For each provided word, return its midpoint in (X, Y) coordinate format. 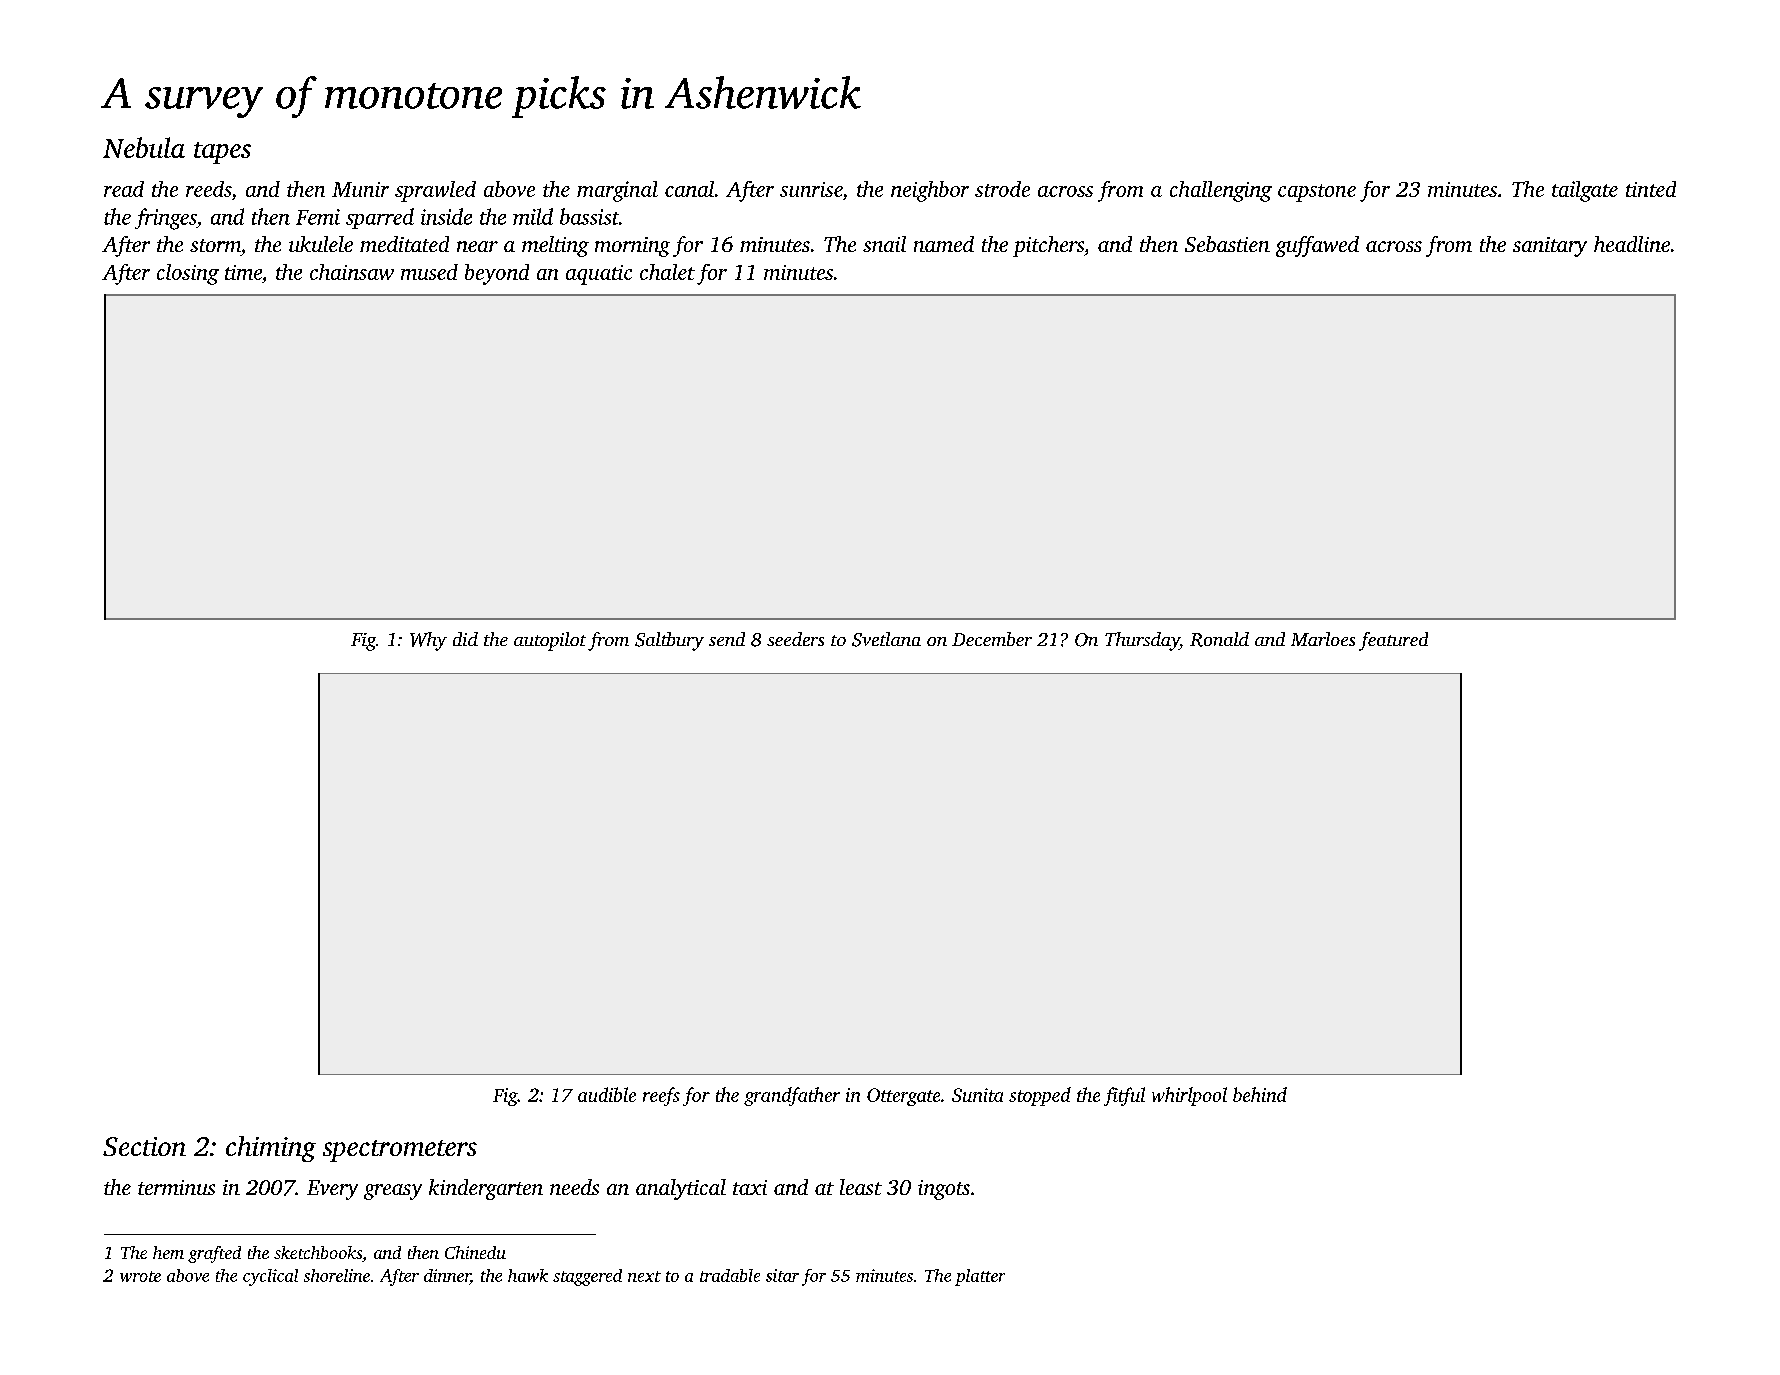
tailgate (1585, 191)
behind (1260, 1094)
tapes (222, 153)
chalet (667, 272)
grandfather (792, 1096)
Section (144, 1146)
